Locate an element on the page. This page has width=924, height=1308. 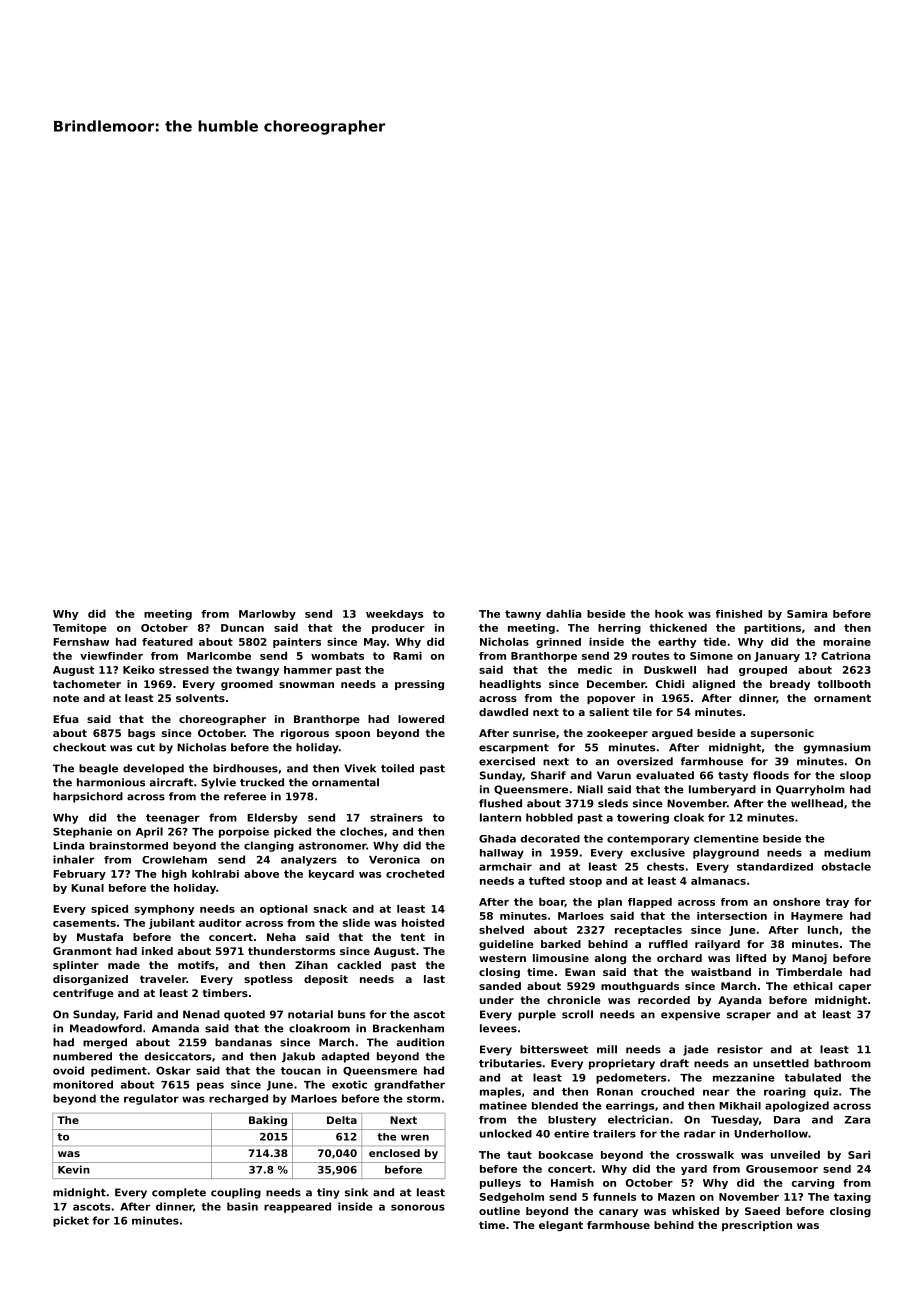
Keiko is located at coordinates (139, 670).
